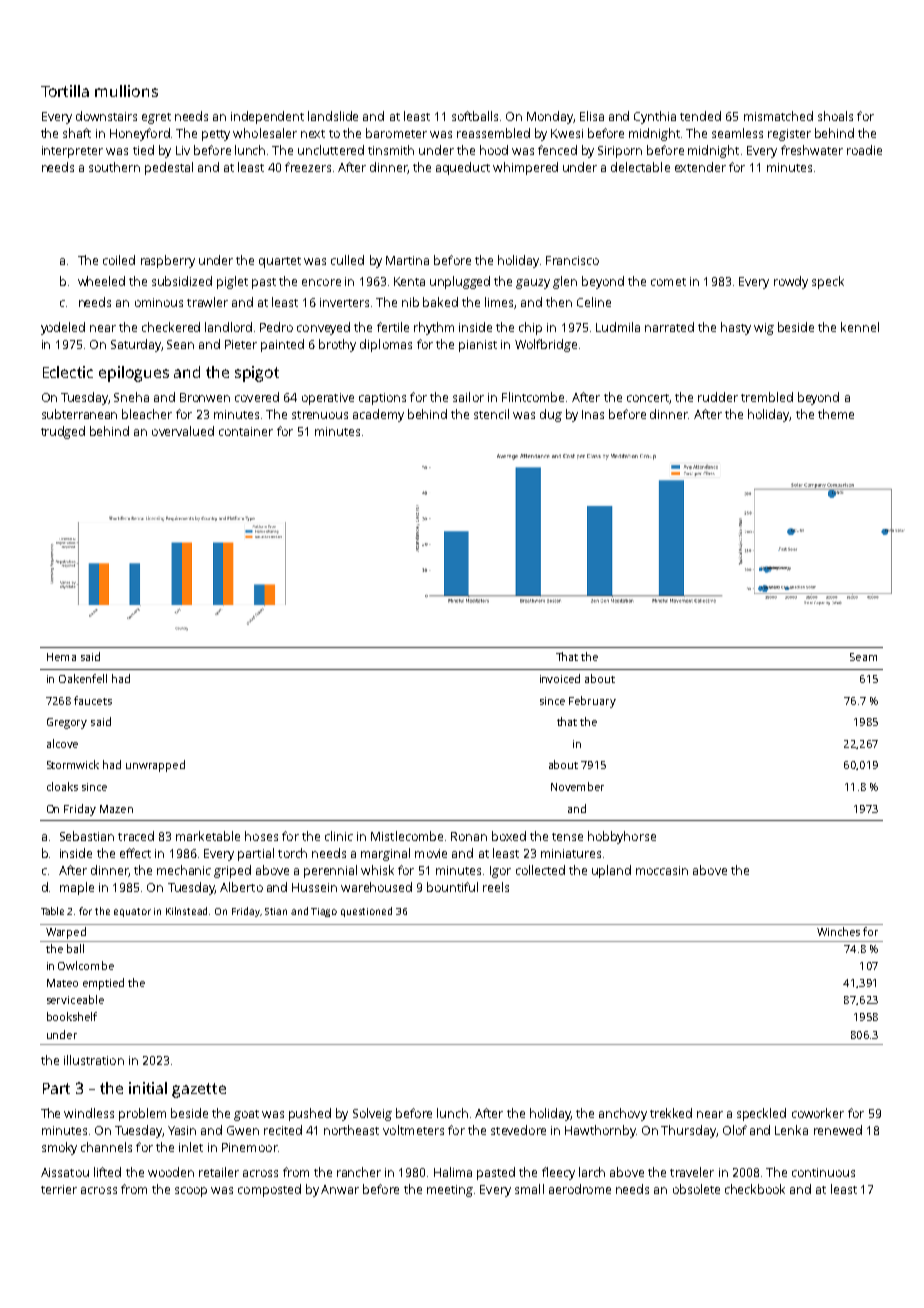 This screenshot has width=924, height=1308. What do you see at coordinates (560, 678) in the screenshot?
I see `invoiced` at bounding box center [560, 678].
